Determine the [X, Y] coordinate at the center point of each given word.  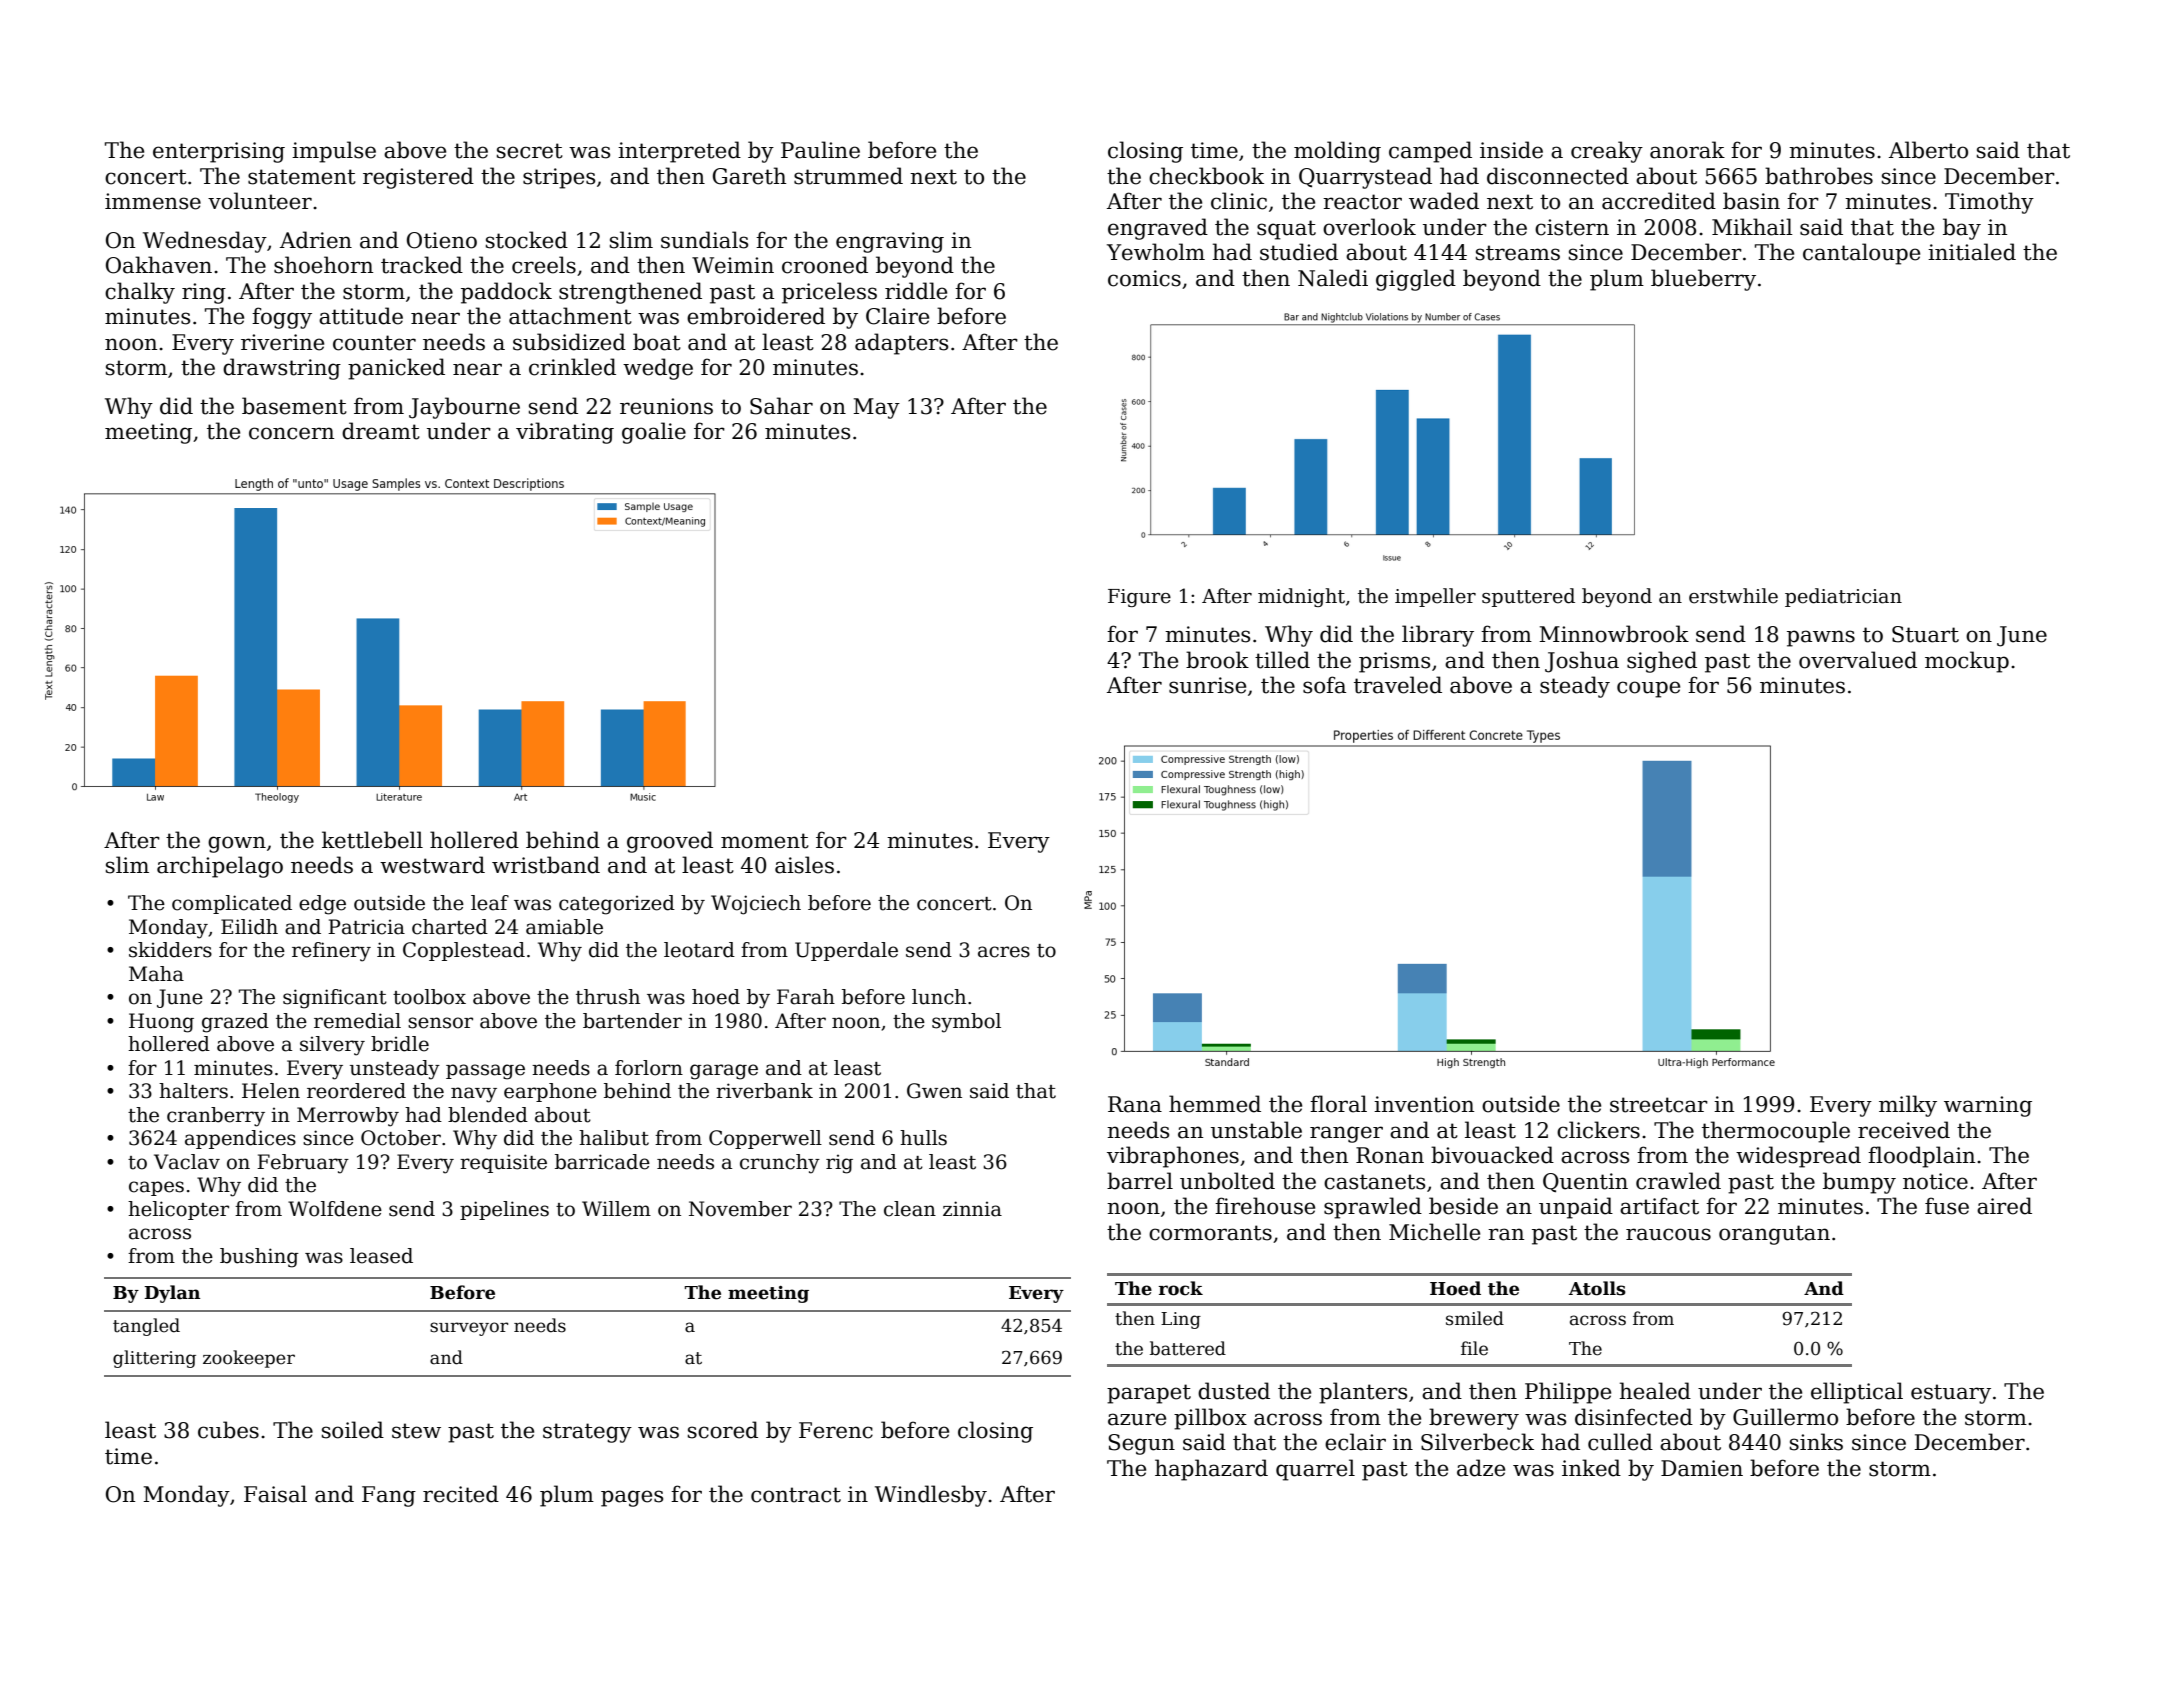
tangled [146, 1327]
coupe [1648, 689]
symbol [966, 1023]
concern [291, 433]
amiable [564, 927]
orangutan [1774, 1235]
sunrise [1207, 685]
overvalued [1858, 660]
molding [1337, 152]
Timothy [1989, 203]
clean [910, 1209]
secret [530, 151]
